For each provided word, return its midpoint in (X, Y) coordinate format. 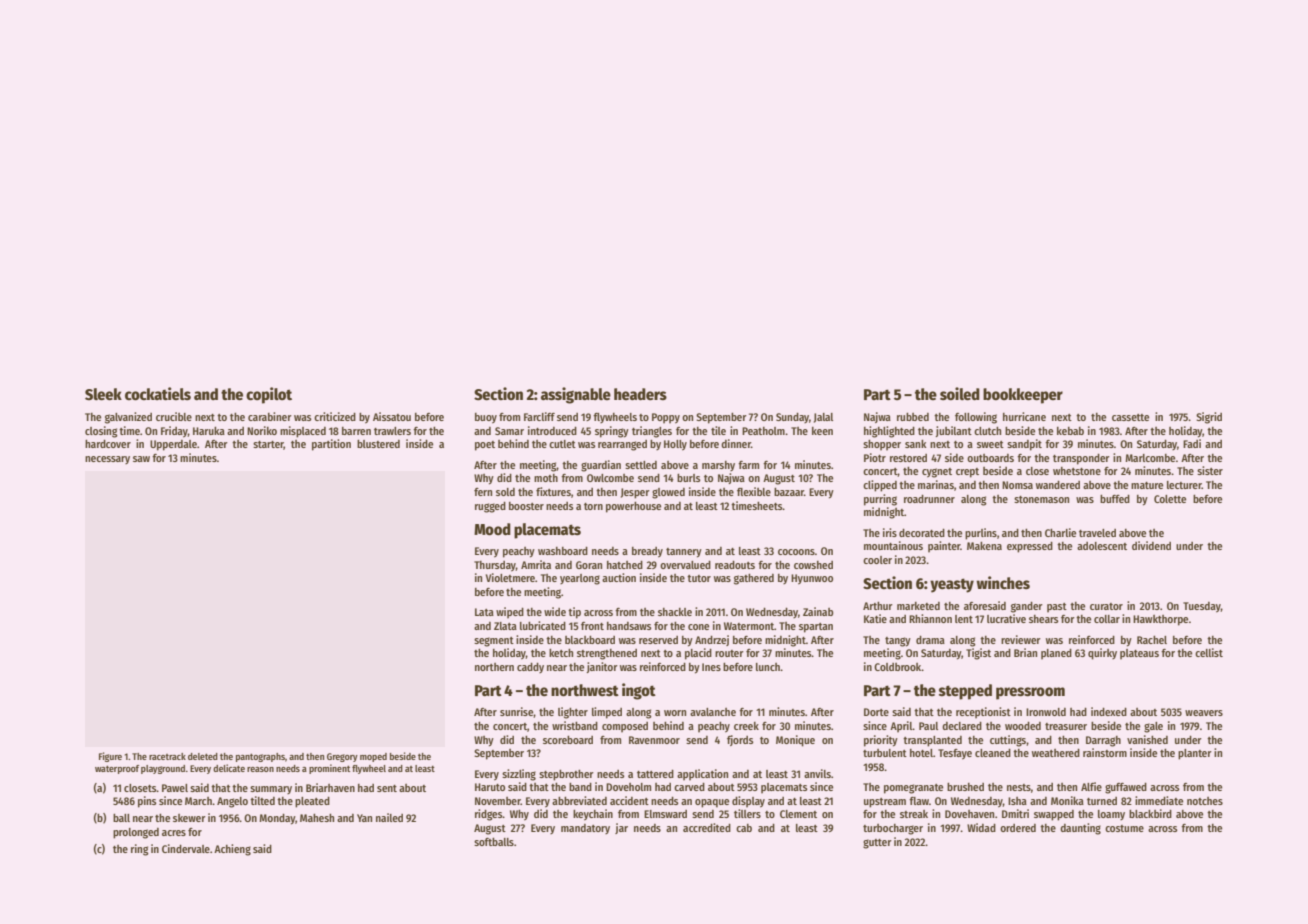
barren (356, 431)
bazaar (789, 492)
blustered (378, 444)
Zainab (818, 611)
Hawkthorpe (1160, 620)
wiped (510, 613)
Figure (110, 757)
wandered (1058, 485)
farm (748, 465)
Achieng (232, 850)
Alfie (1091, 786)
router (729, 653)
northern (494, 667)
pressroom (1030, 693)
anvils (817, 773)
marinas (936, 484)
